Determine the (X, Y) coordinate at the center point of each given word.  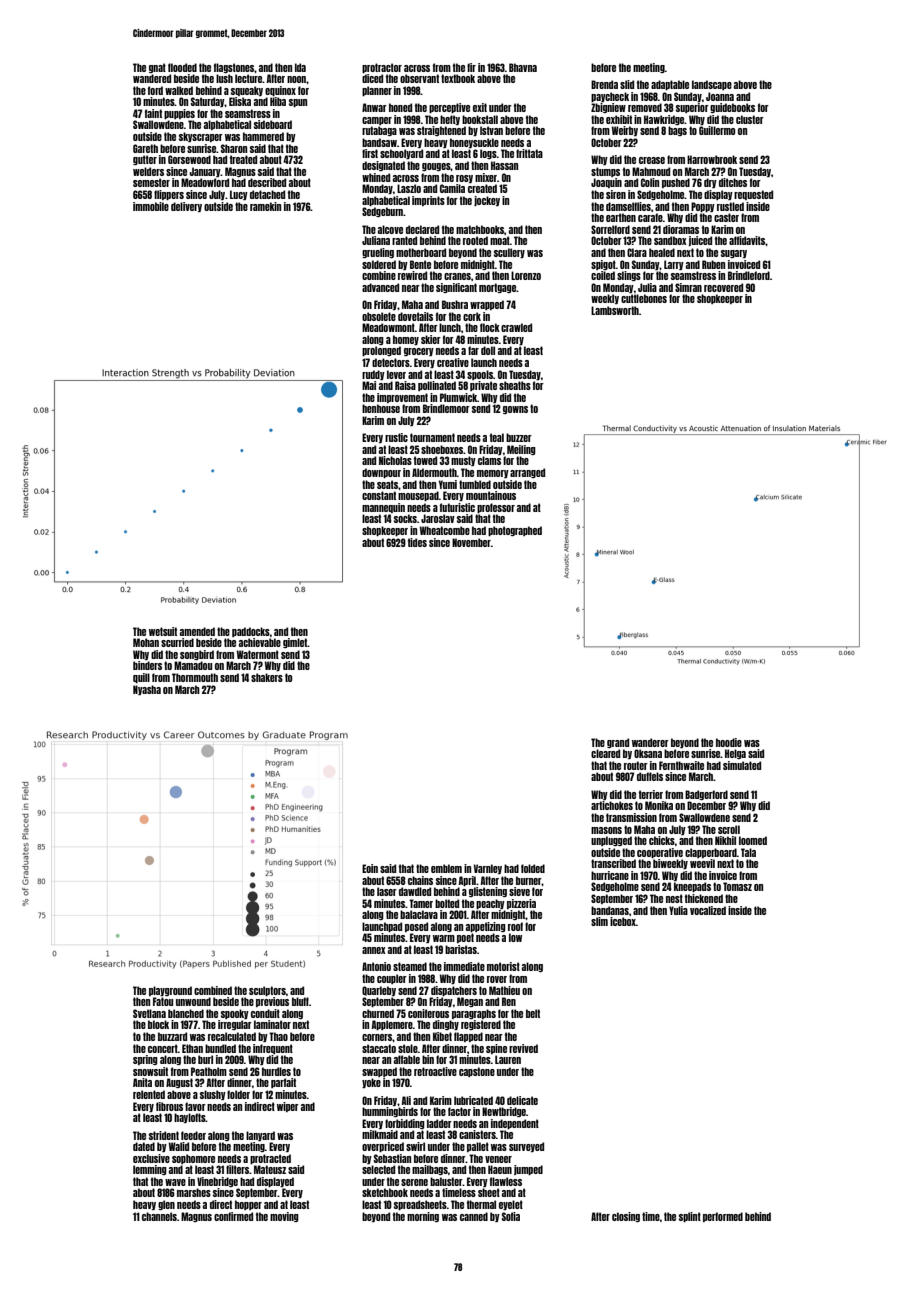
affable (407, 1059)
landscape (712, 85)
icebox (623, 921)
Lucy (239, 195)
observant (419, 78)
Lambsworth (615, 310)
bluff (300, 1001)
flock (490, 327)
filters (237, 1169)
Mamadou (193, 665)
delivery (186, 207)
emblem (446, 868)
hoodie (729, 742)
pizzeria (521, 904)
